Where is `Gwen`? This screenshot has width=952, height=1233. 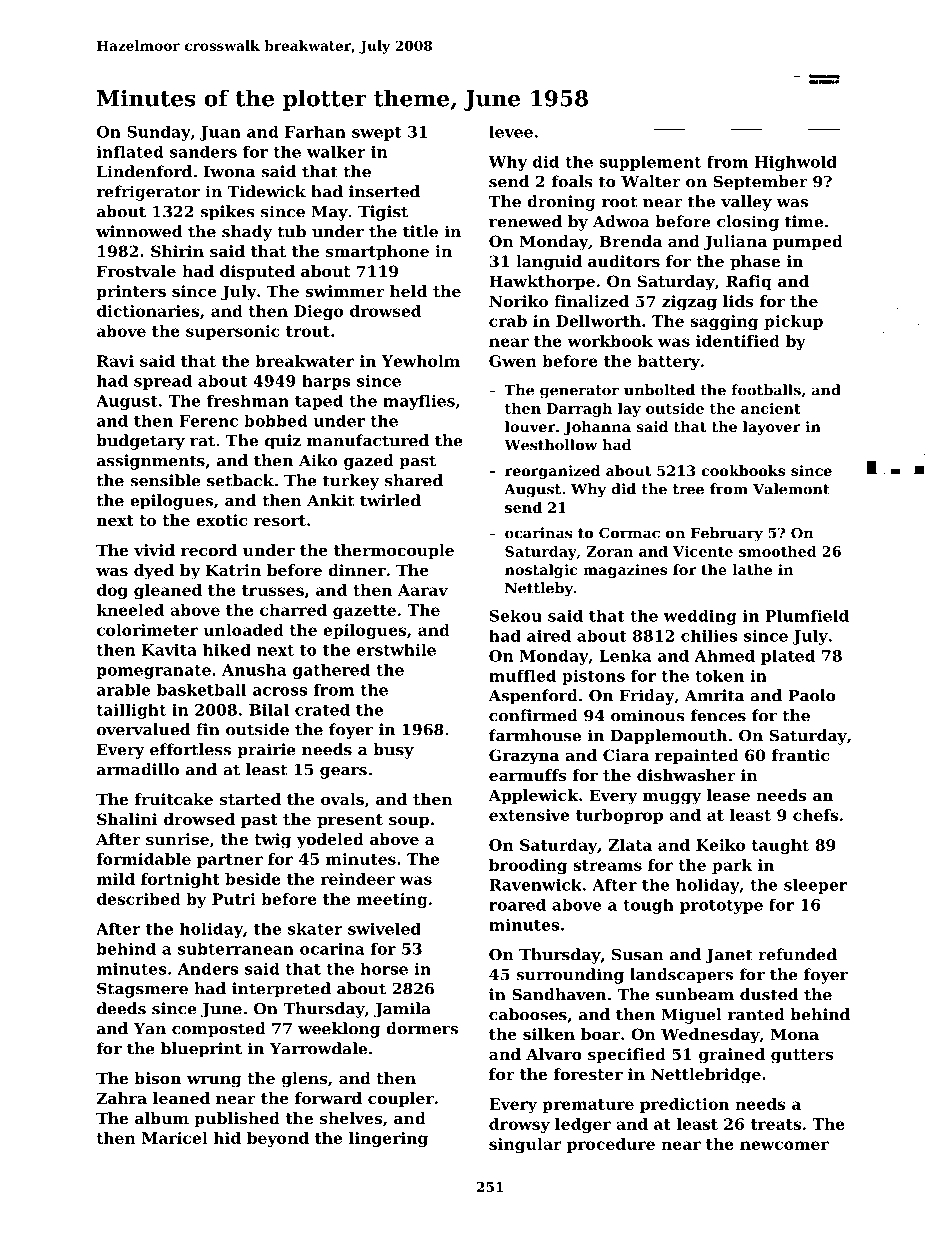
Gwen is located at coordinates (513, 361).
